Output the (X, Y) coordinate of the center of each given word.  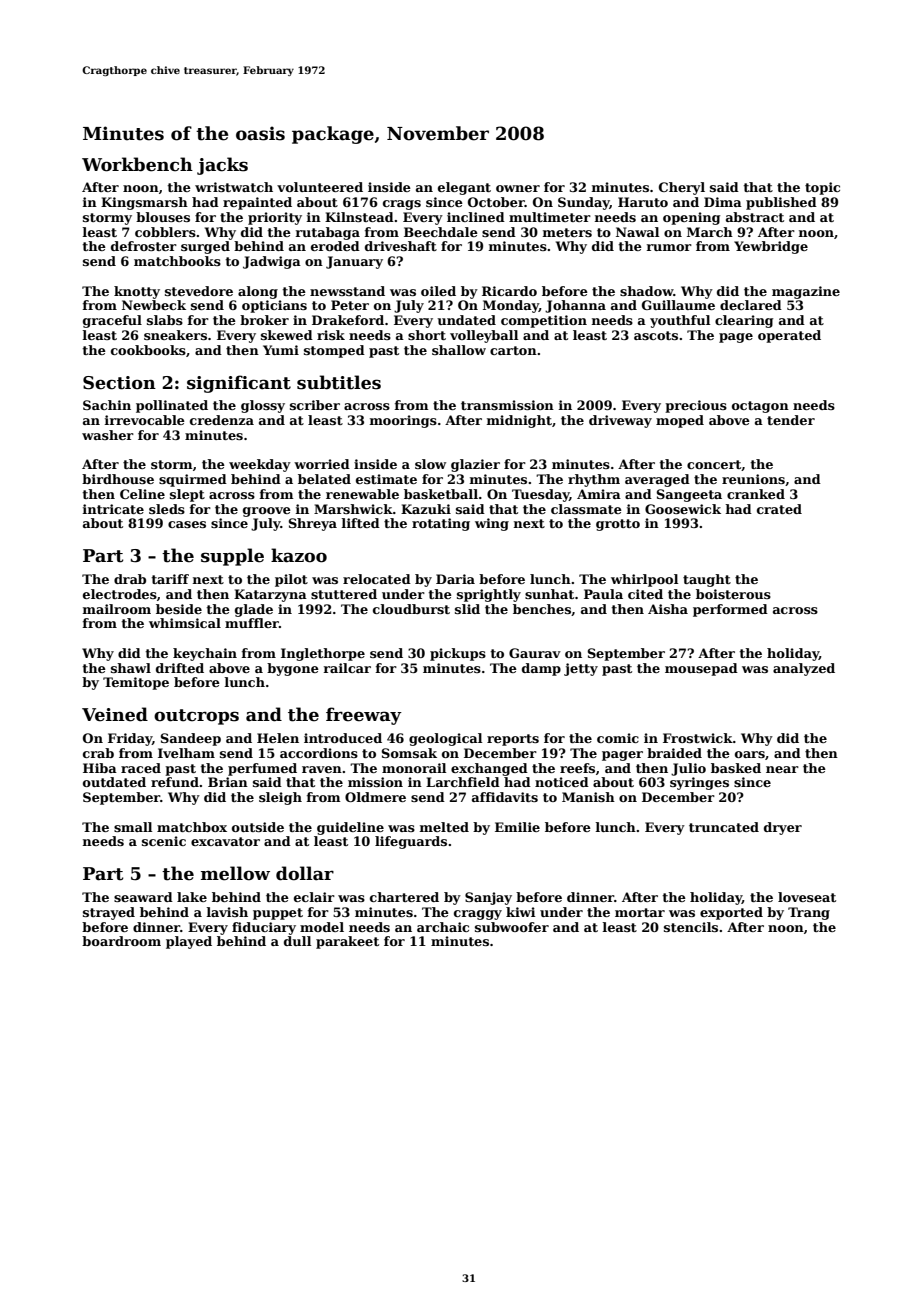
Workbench (137, 164)
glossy (263, 406)
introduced (343, 738)
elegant (464, 188)
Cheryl (682, 188)
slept (187, 495)
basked (736, 768)
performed (730, 610)
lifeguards (411, 842)
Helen (278, 738)
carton (513, 350)
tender (791, 420)
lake (192, 897)
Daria (455, 579)
